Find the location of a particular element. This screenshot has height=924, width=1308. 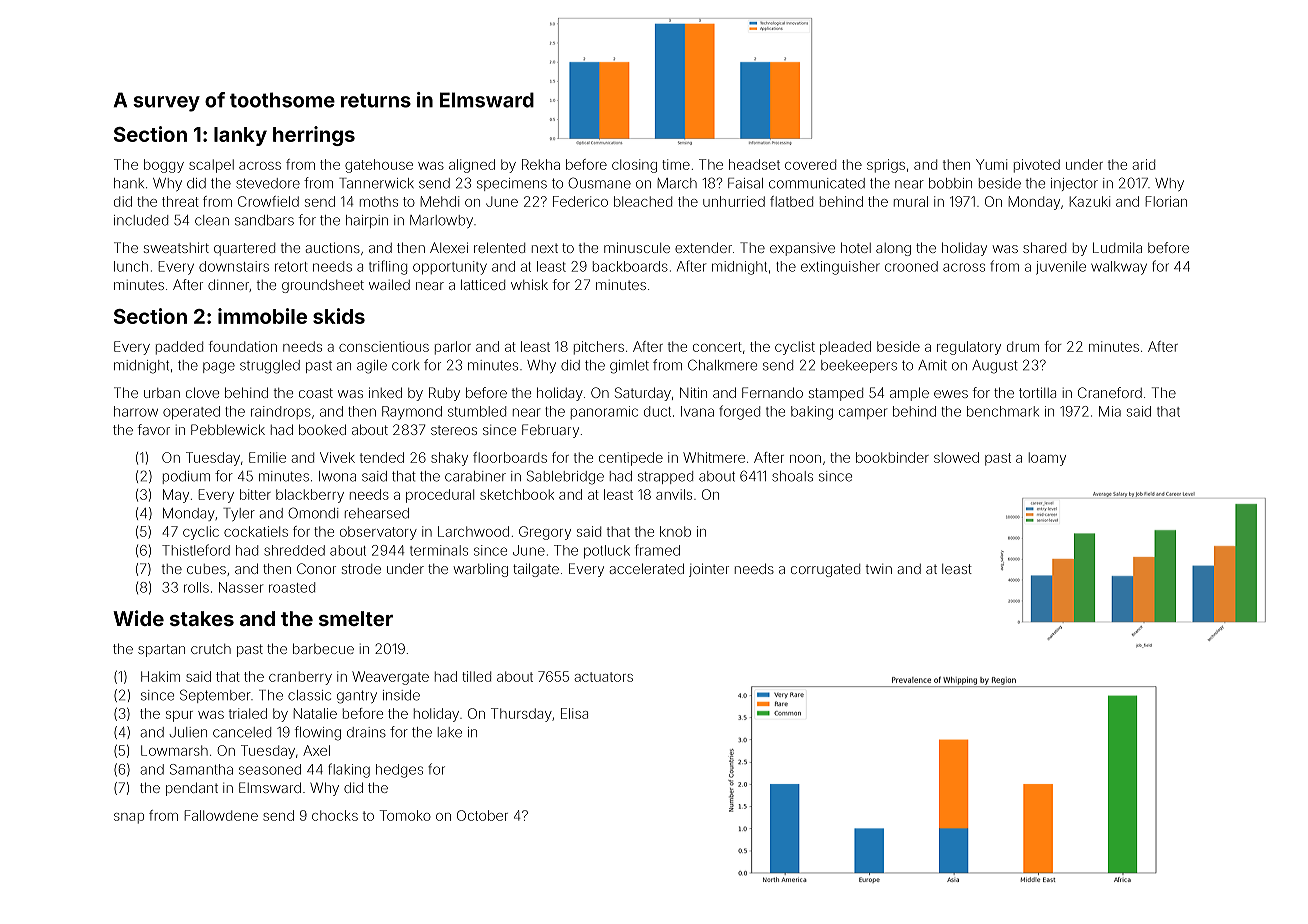

twin is located at coordinates (879, 569).
